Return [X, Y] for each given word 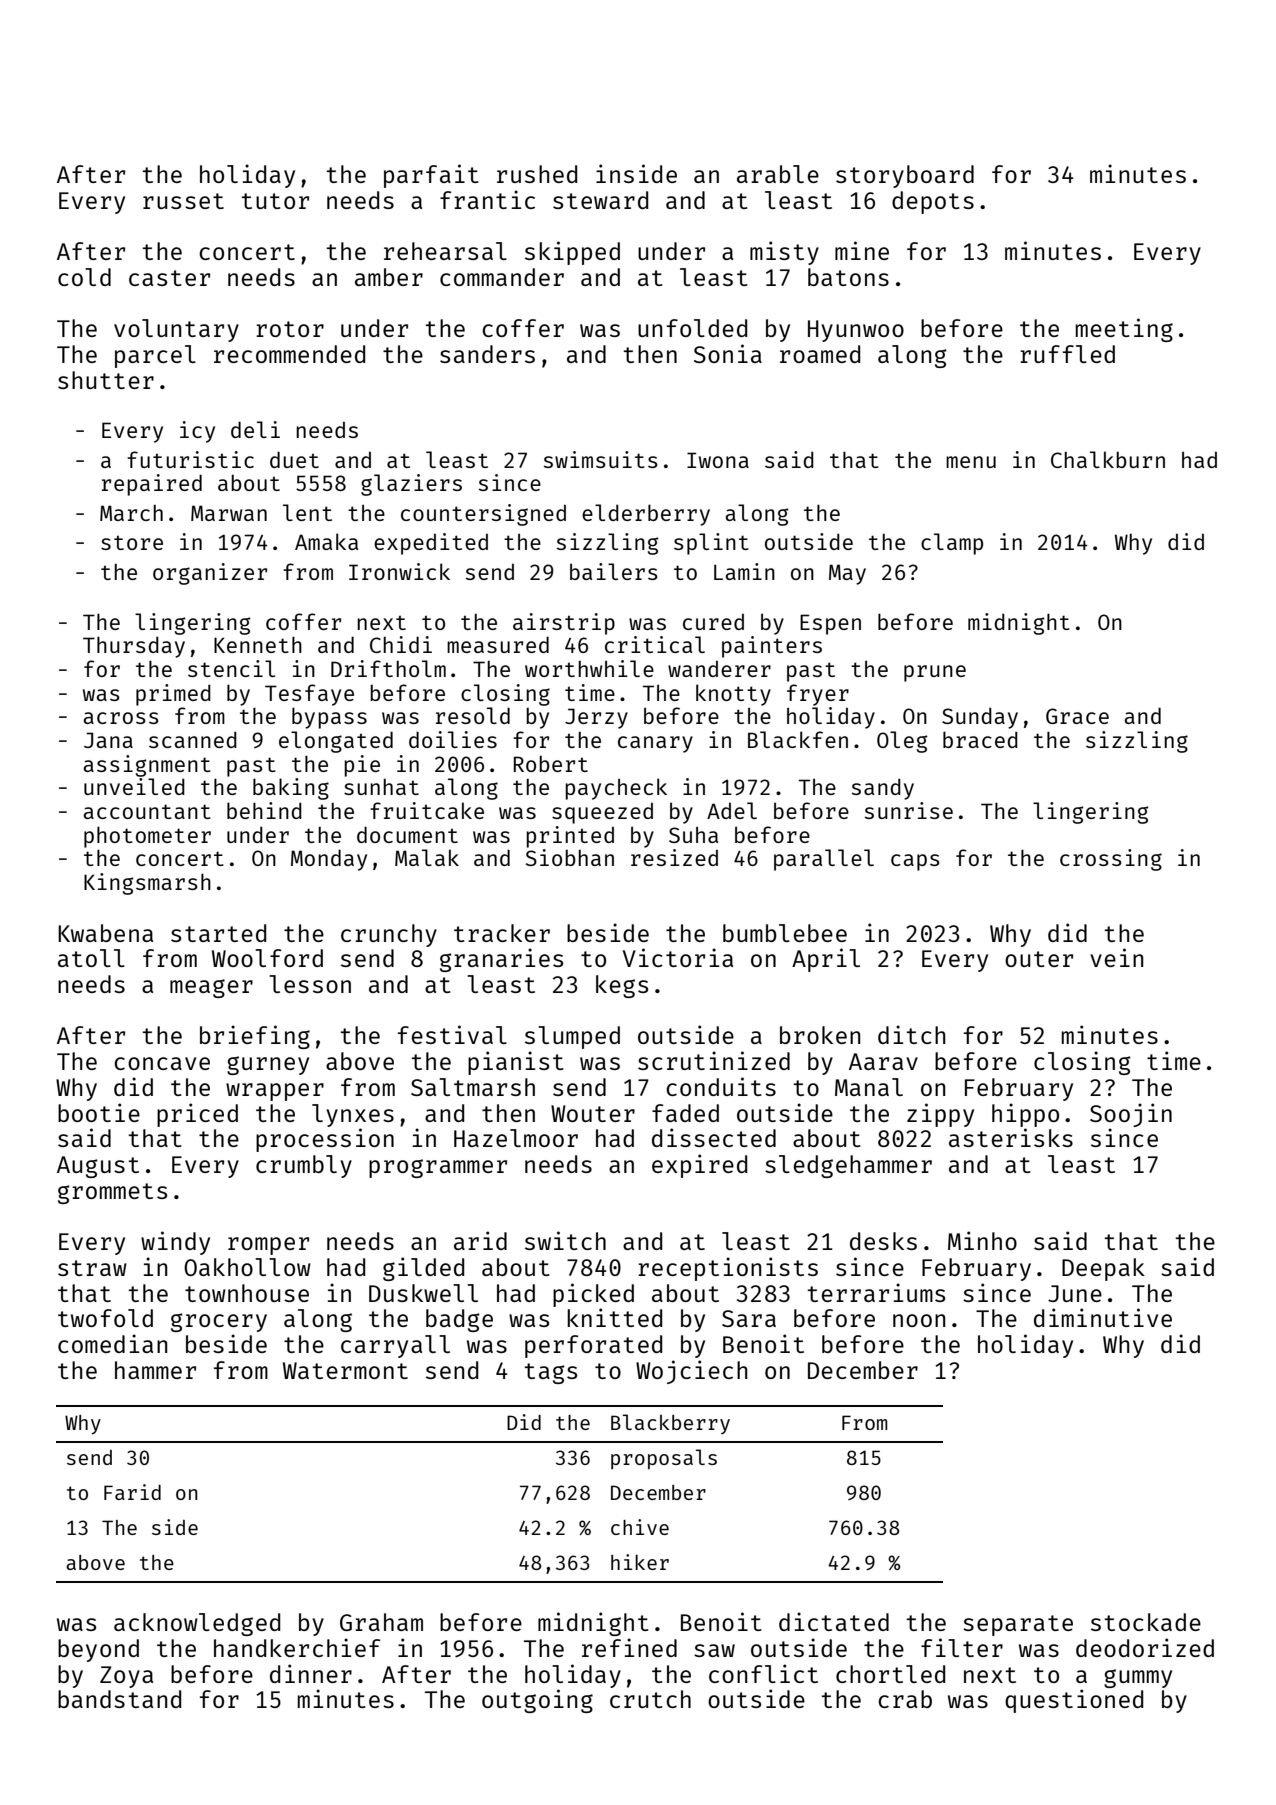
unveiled [134, 786]
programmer [438, 1168]
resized [674, 857]
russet [183, 201]
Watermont [345, 1370]
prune [935, 673]
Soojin [1131, 1115]
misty [784, 253]
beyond [98, 1650]
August [98, 1167]
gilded [423, 1269]
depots [933, 202]
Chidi [401, 644]
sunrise [909, 810]
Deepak [1103, 1269]
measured [498, 644]
